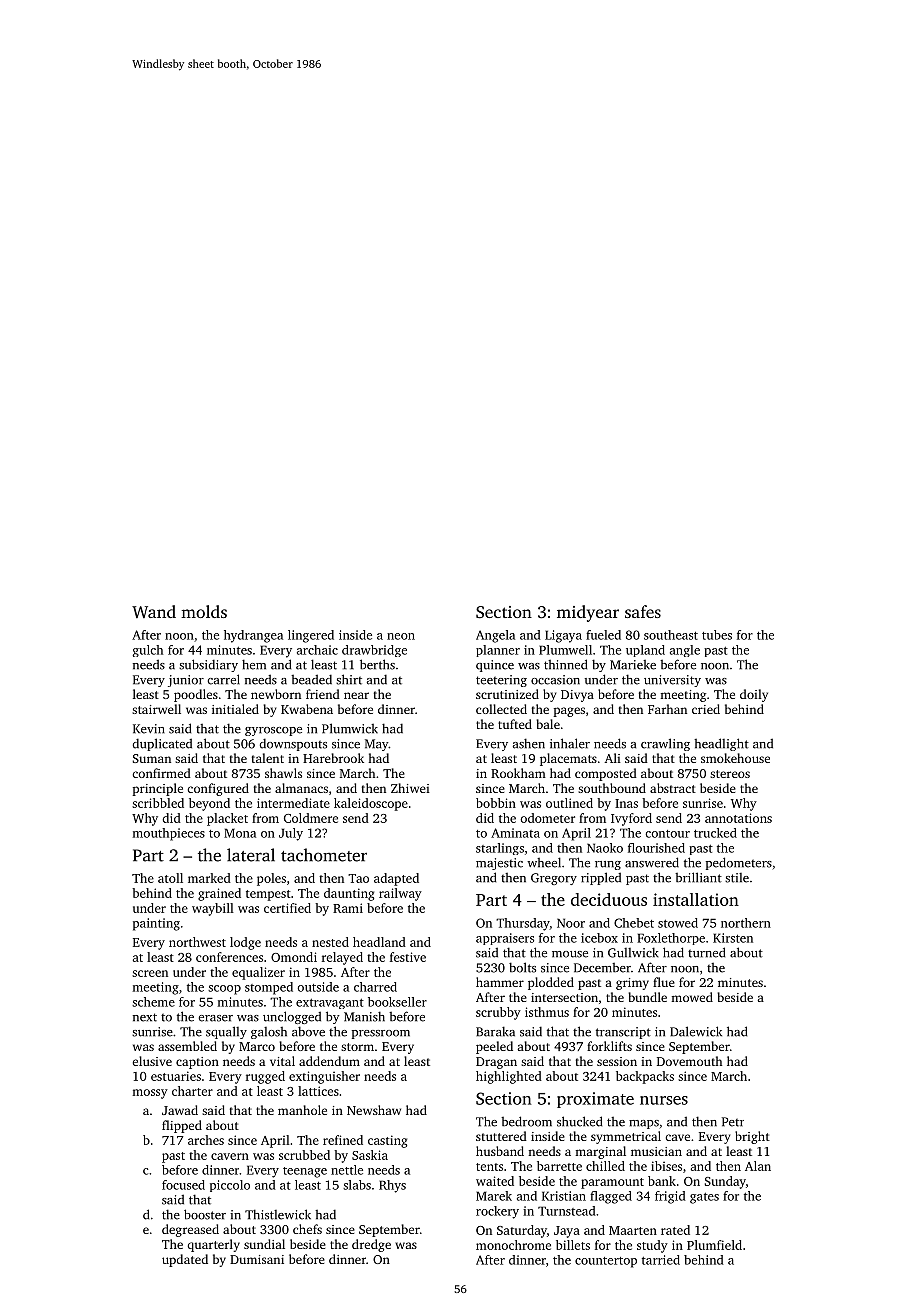  Describe the element at coordinates (271, 879) in the screenshot. I see `poles` at that location.
